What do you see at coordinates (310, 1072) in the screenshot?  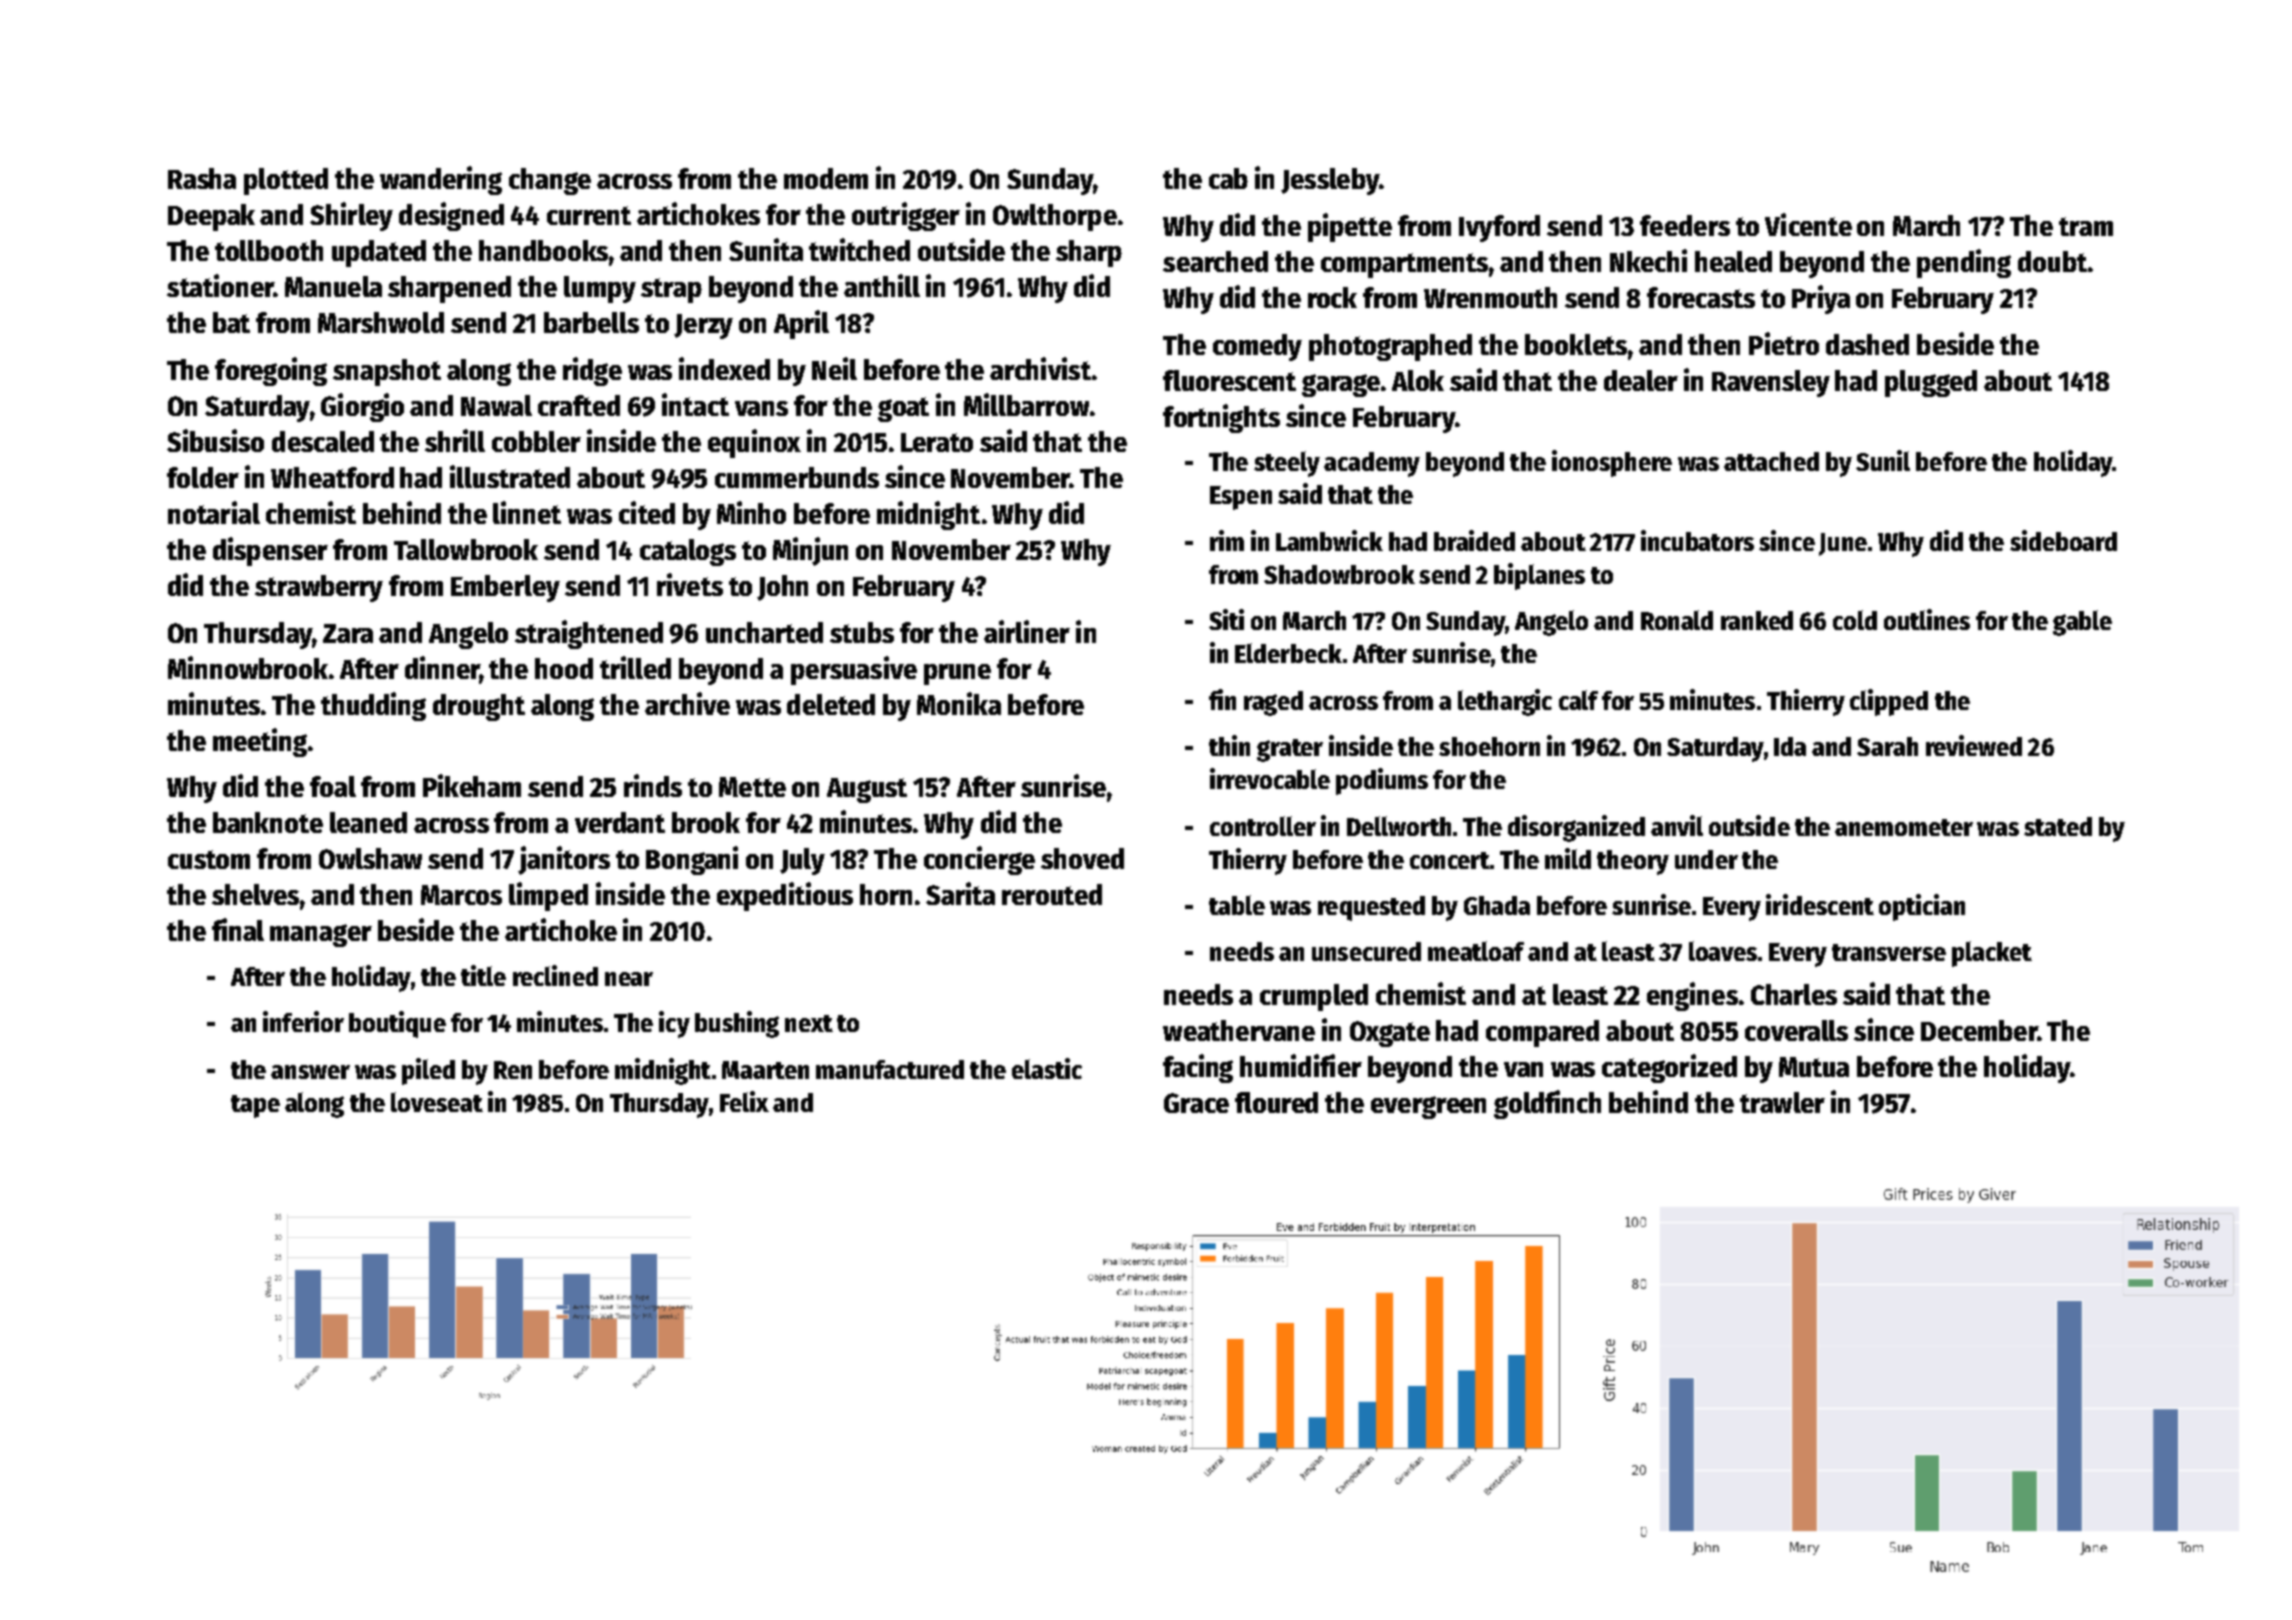 I see `answer` at bounding box center [310, 1072].
